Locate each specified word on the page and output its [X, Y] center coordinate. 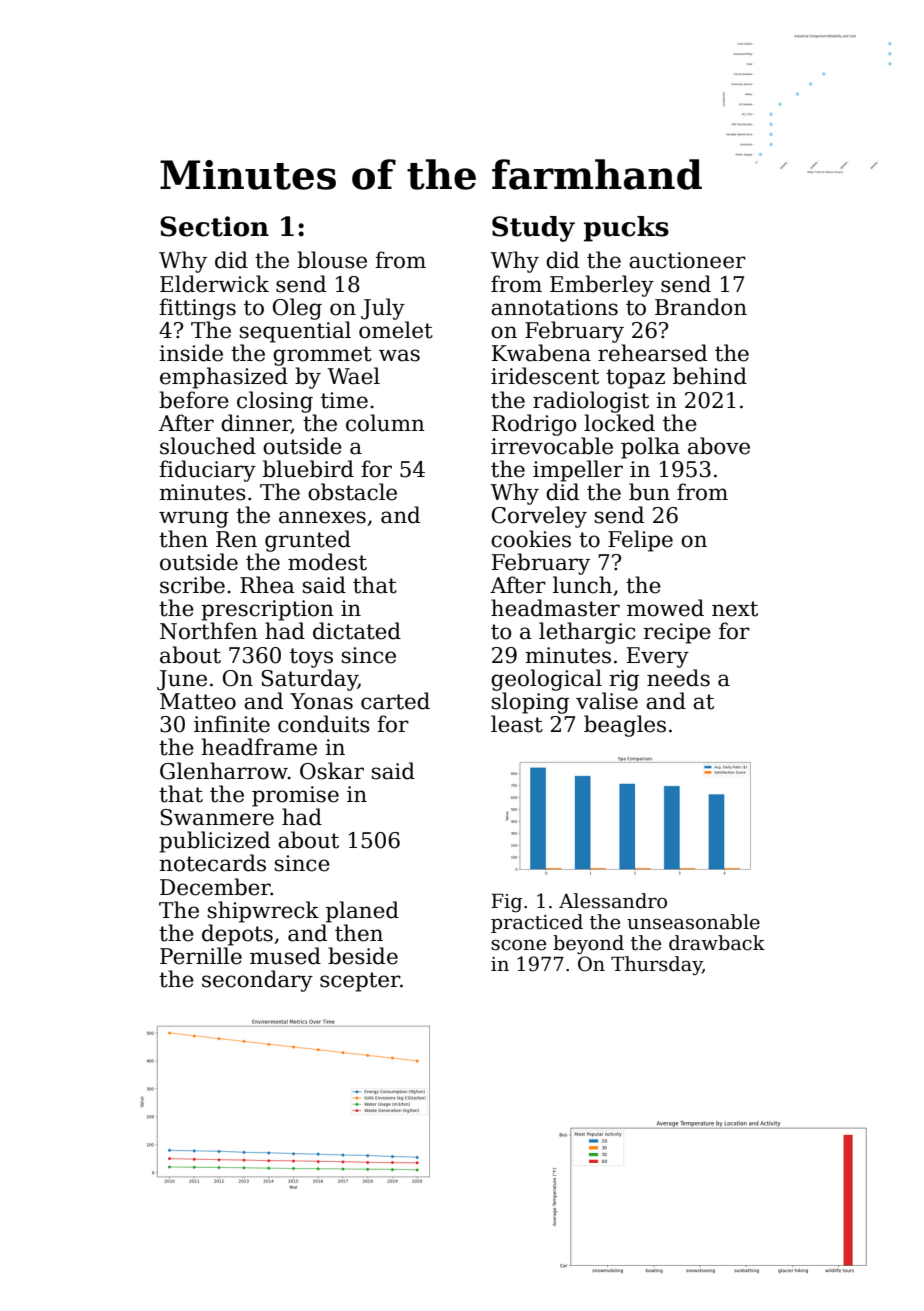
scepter [360, 982]
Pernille [201, 956]
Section [214, 226]
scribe [192, 585]
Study [533, 229]
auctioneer [687, 260]
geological [546, 680]
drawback [717, 943]
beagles [625, 726]
